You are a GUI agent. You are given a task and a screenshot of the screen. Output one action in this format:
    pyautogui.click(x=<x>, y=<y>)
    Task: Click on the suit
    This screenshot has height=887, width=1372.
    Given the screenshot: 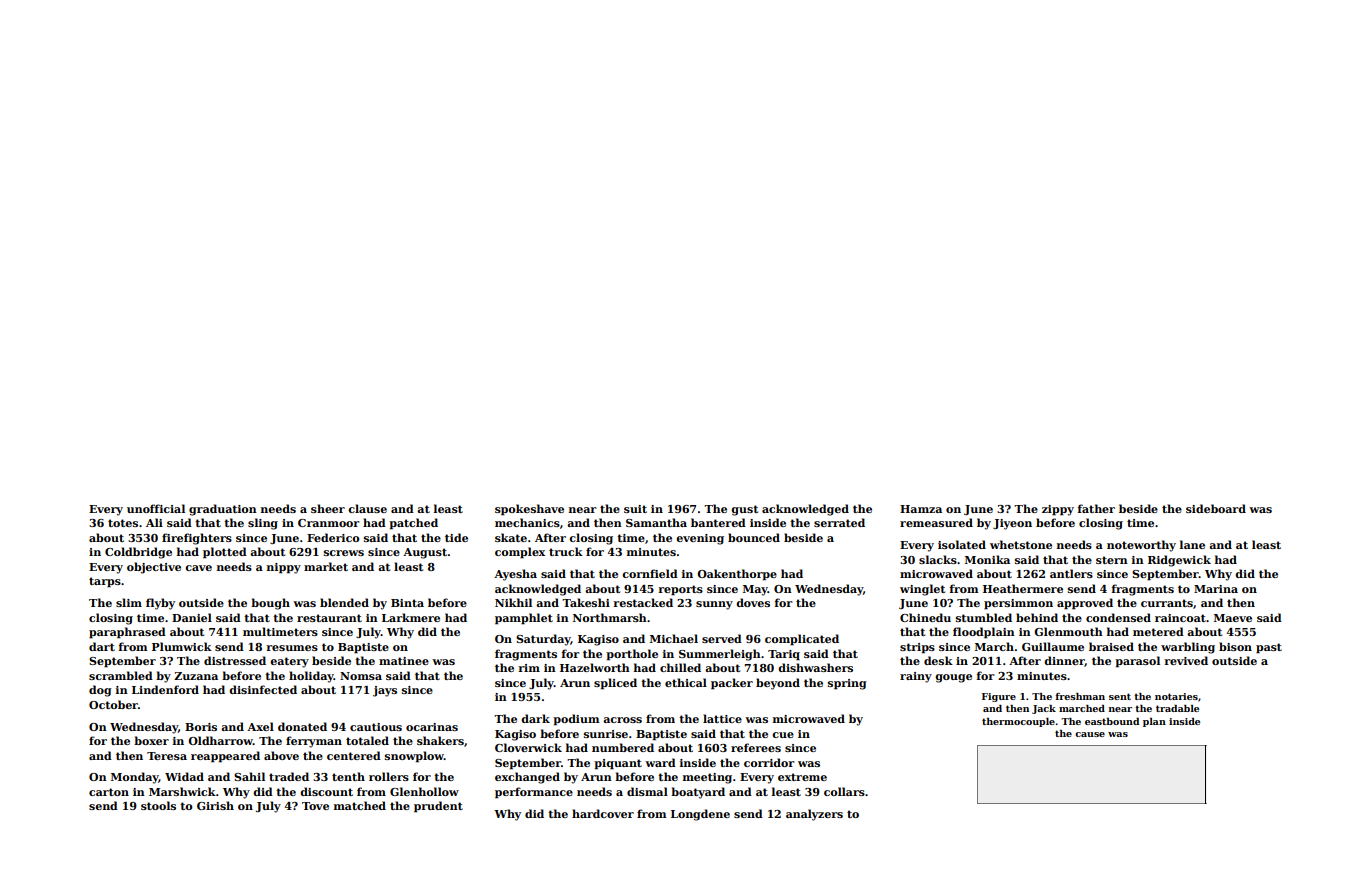 What is the action you would take?
    pyautogui.click(x=635, y=509)
